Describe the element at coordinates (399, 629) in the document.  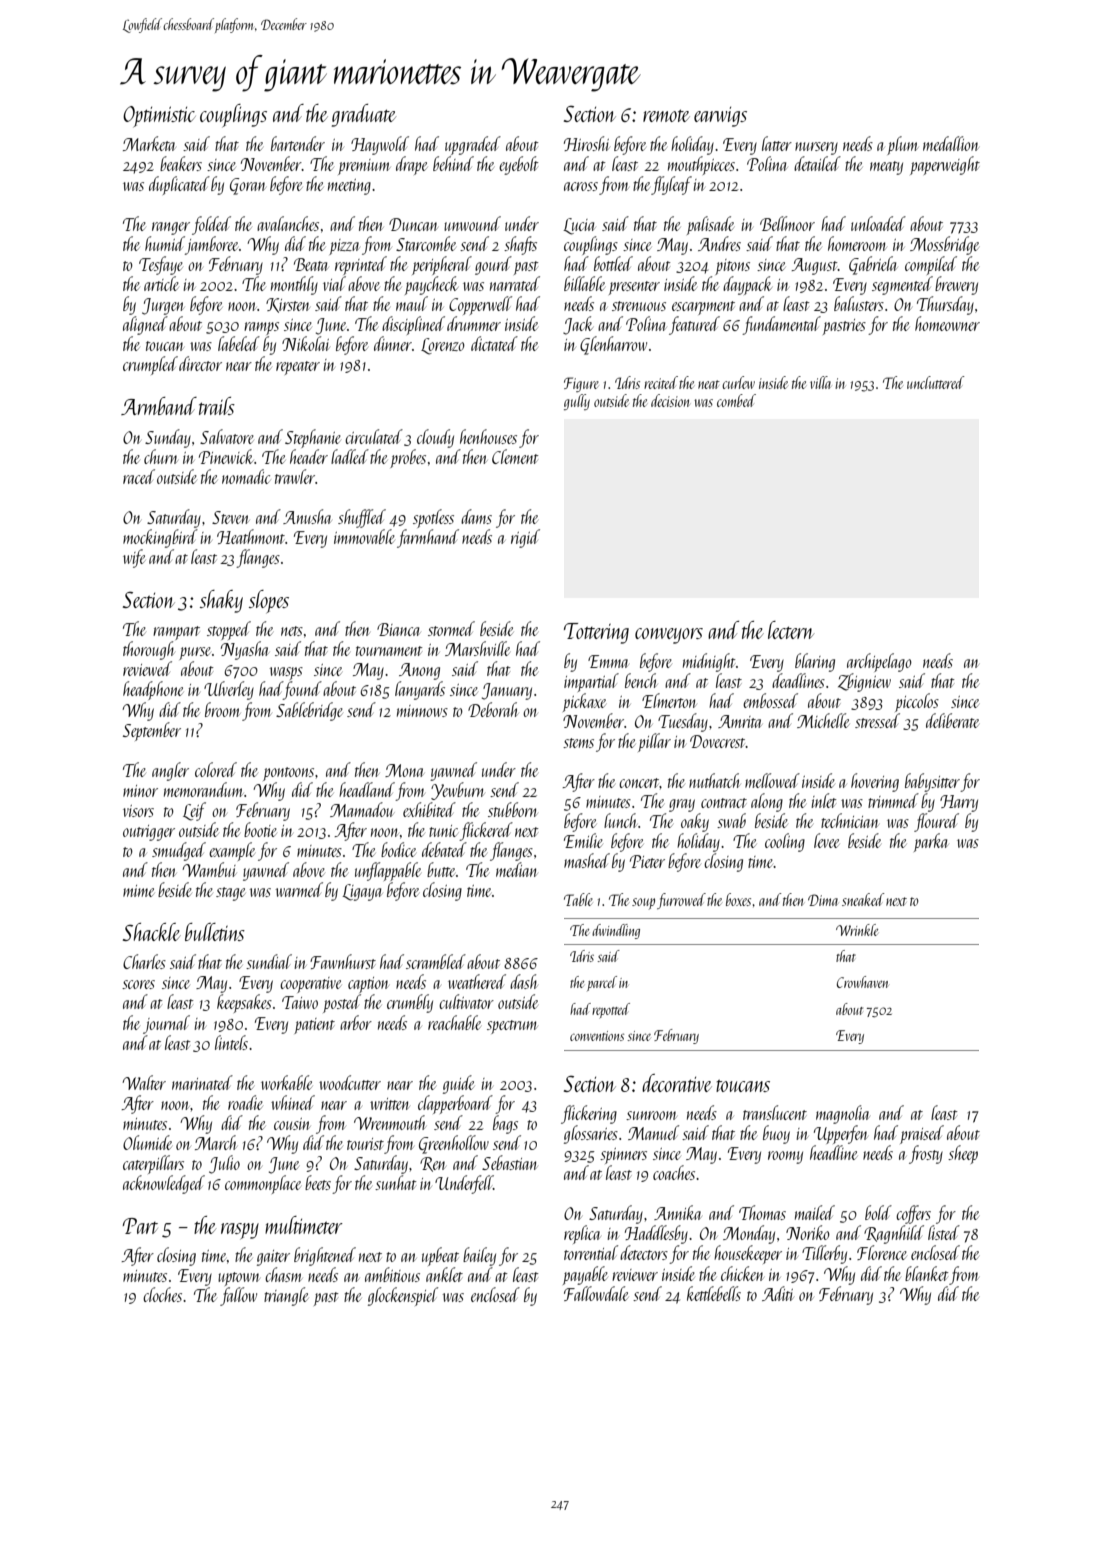
I see `Bianca` at that location.
